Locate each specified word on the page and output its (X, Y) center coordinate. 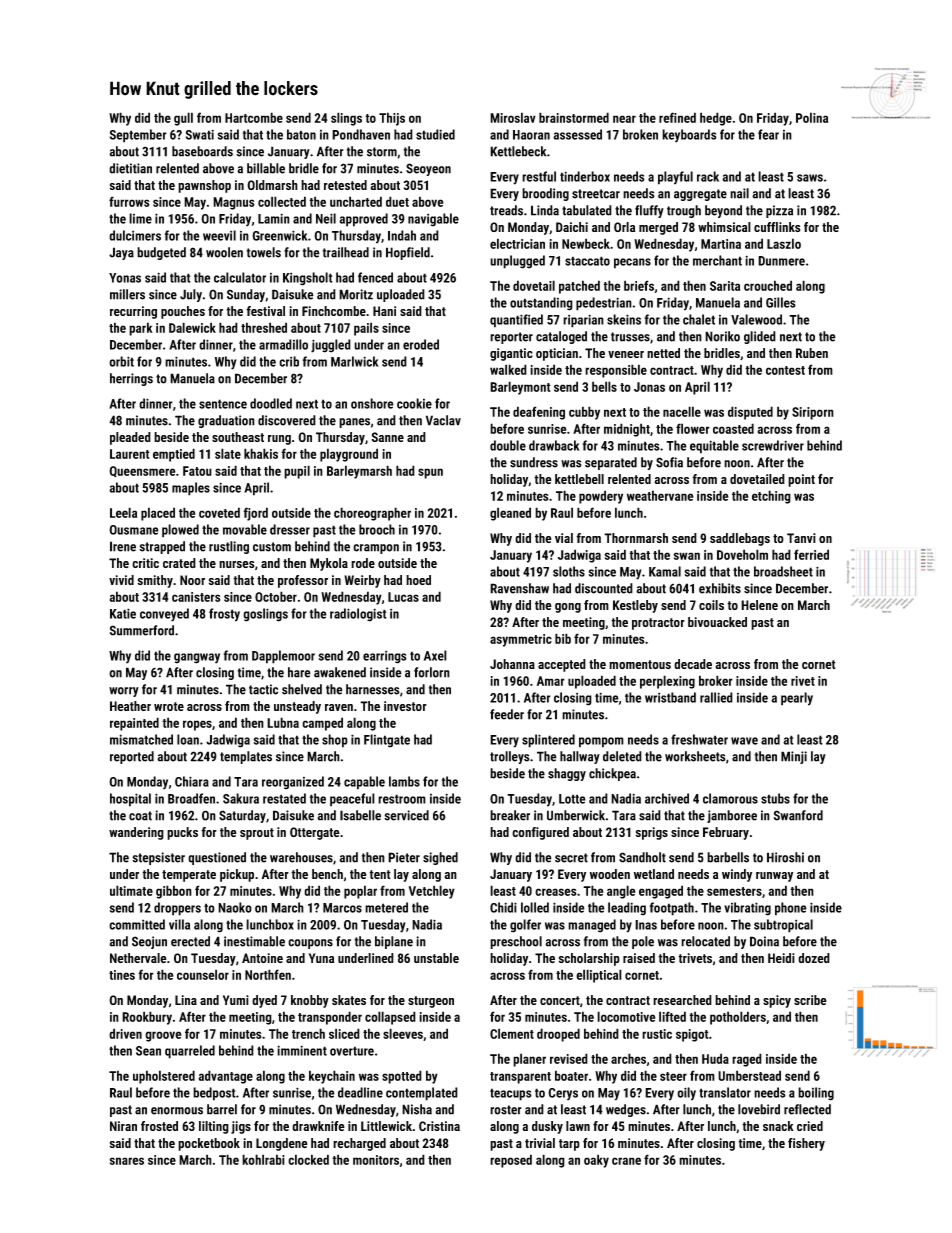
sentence (223, 404)
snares (127, 1161)
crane (626, 1161)
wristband (670, 697)
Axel (435, 655)
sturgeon (431, 1002)
